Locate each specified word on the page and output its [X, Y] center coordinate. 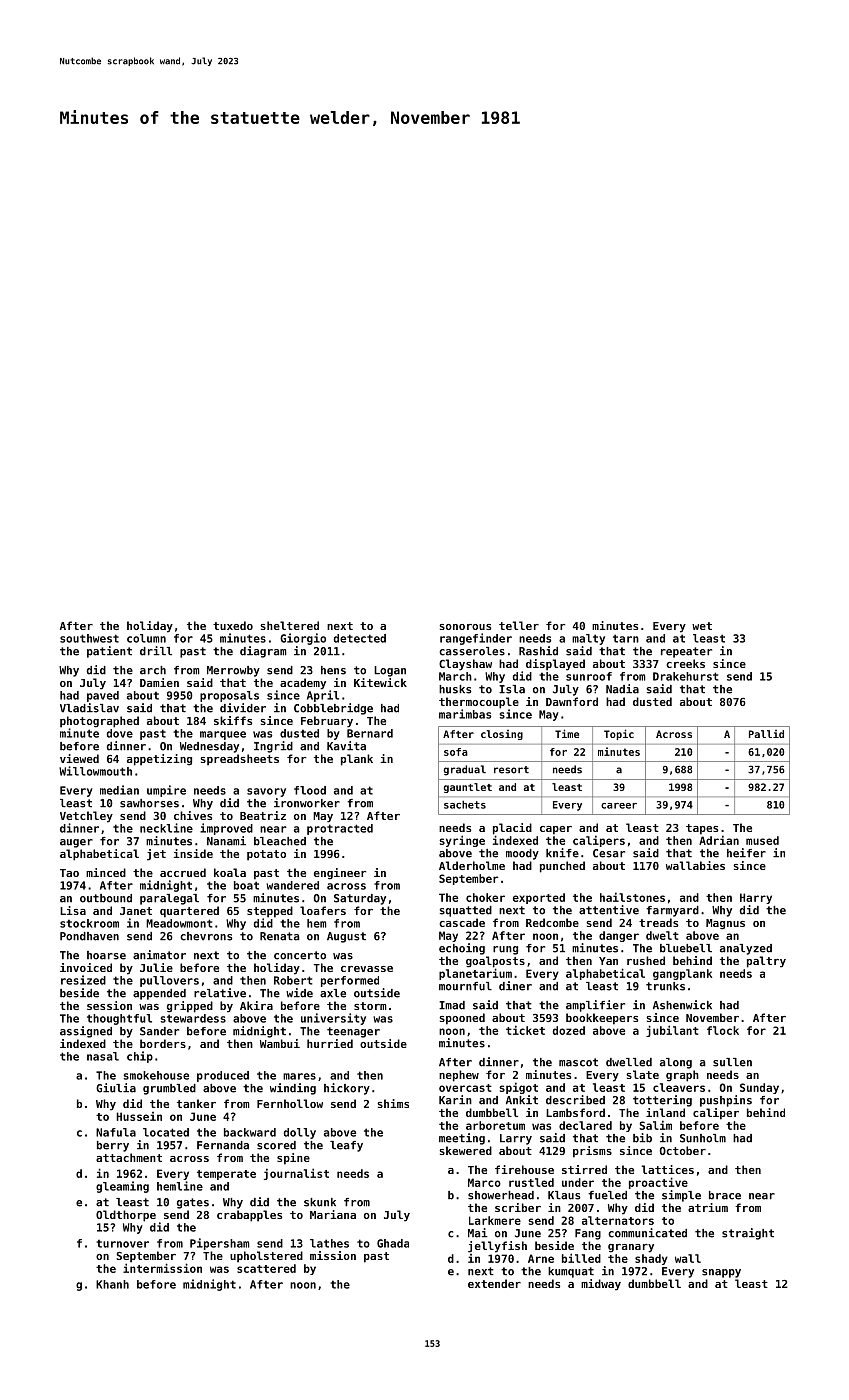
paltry [766, 962]
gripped [190, 1007]
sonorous [465, 627]
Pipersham [220, 1244]
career [619, 806]
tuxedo [233, 625]
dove [120, 733]
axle [333, 993]
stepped [270, 912]
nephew [459, 1076]
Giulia [116, 1088]
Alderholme [472, 865]
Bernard [370, 733]
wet [702, 626]
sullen [732, 1062]
